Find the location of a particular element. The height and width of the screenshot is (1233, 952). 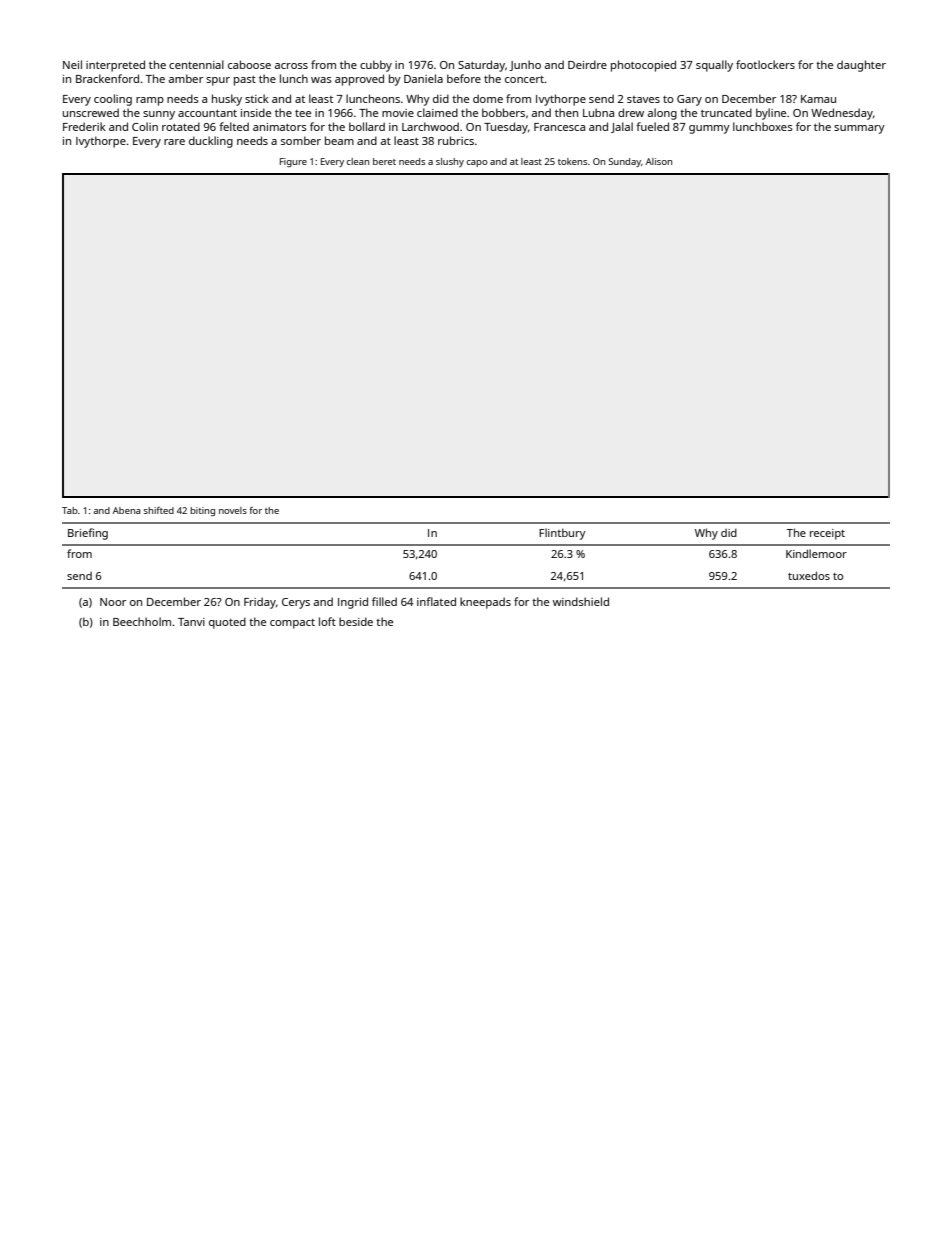

concert is located at coordinates (524, 79).
